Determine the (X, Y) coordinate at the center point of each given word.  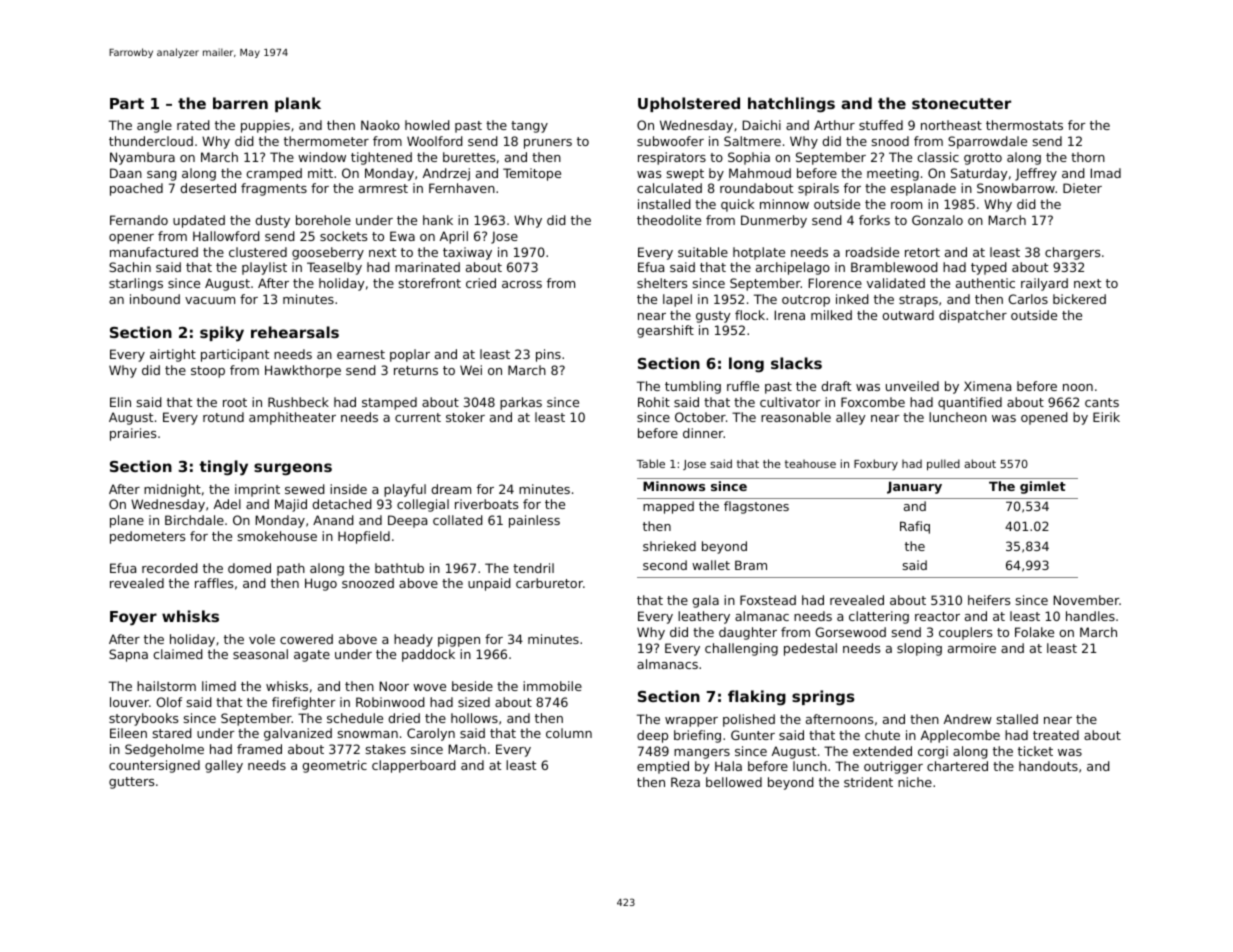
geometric (334, 766)
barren (240, 103)
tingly (223, 468)
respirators (672, 158)
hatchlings (791, 105)
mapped (668, 507)
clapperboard (414, 766)
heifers (989, 600)
